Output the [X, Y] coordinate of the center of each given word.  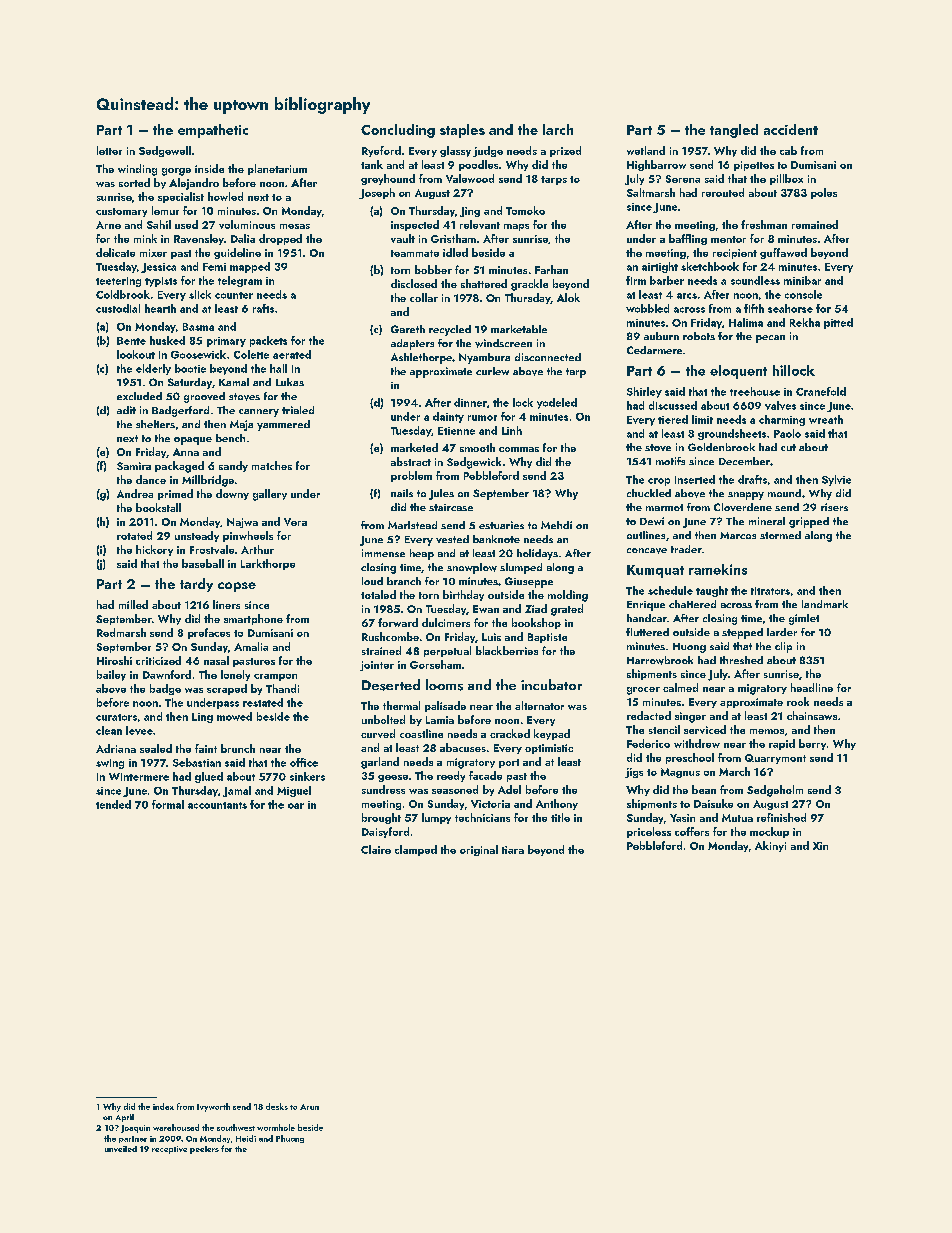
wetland [646, 150]
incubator [551, 684]
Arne [108, 225]
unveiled [121, 1149]
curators [116, 717]
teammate [415, 253]
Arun [309, 1107]
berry [812, 744]
